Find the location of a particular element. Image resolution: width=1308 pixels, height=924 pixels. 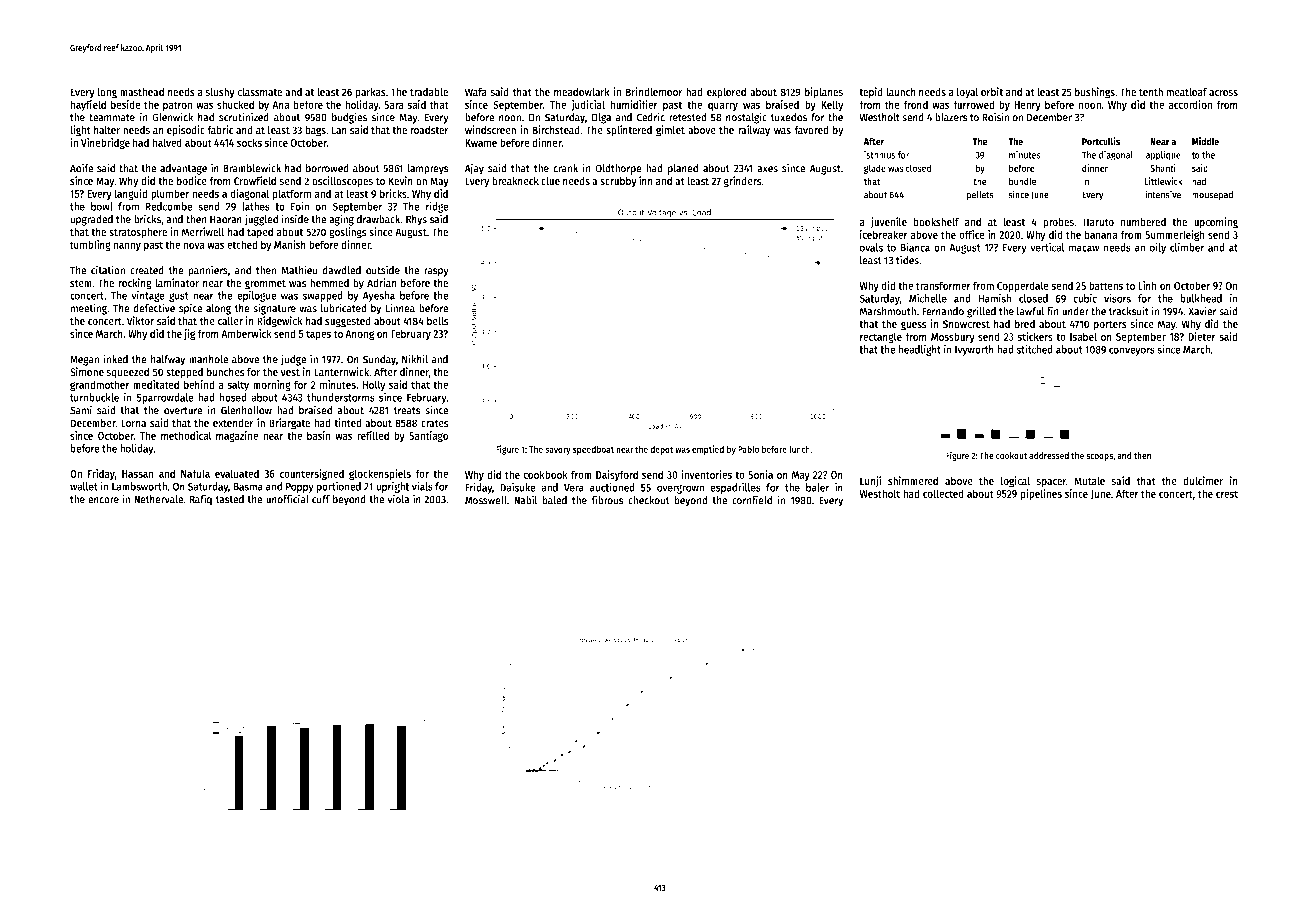

cuff is located at coordinates (321, 499).
